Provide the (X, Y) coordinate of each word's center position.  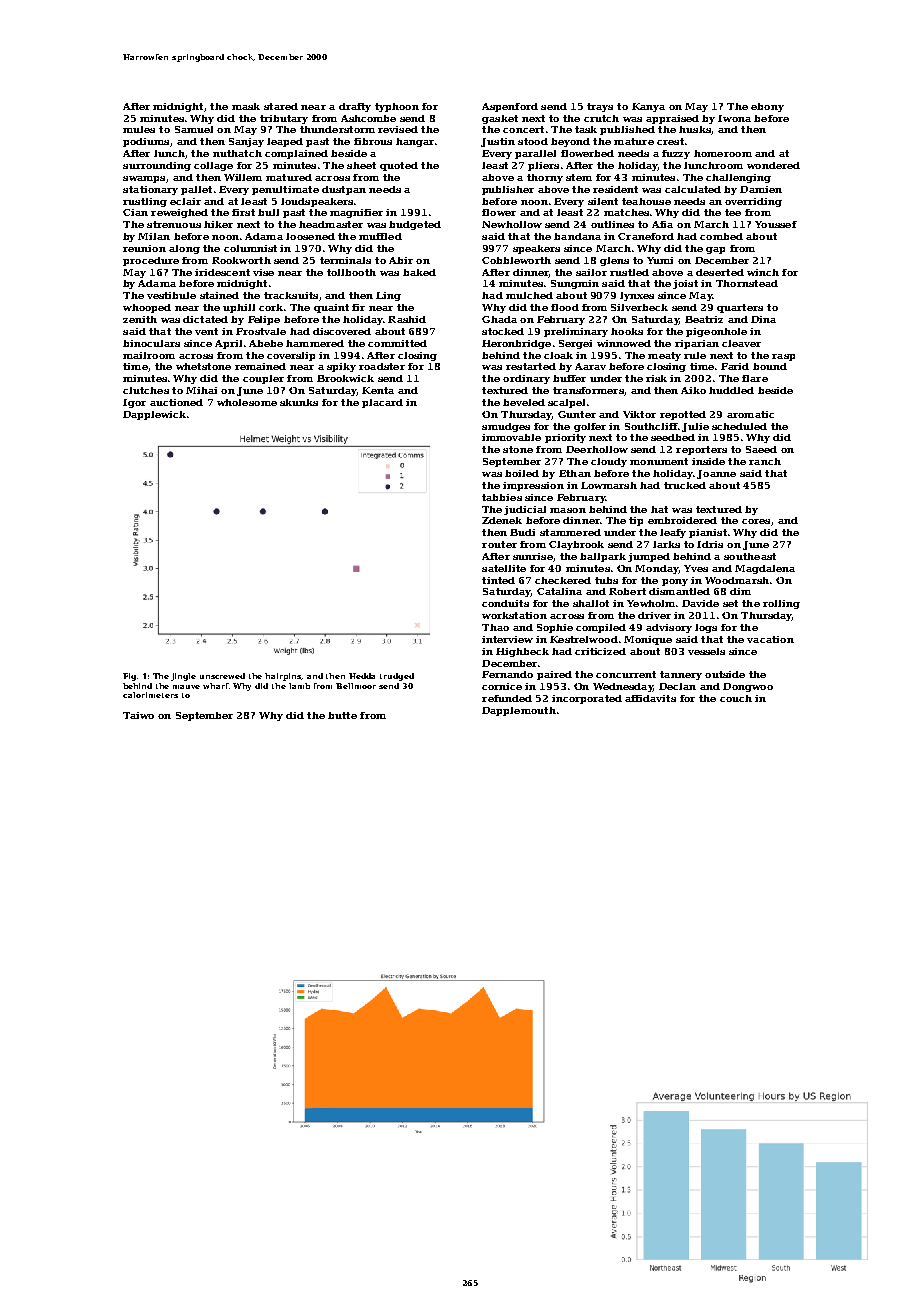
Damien (761, 189)
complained (296, 154)
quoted (399, 166)
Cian (135, 212)
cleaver (741, 343)
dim (740, 591)
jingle (183, 677)
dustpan (344, 190)
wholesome (247, 402)
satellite (504, 568)
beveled (524, 402)
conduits (505, 603)
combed (721, 236)
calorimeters (150, 695)
